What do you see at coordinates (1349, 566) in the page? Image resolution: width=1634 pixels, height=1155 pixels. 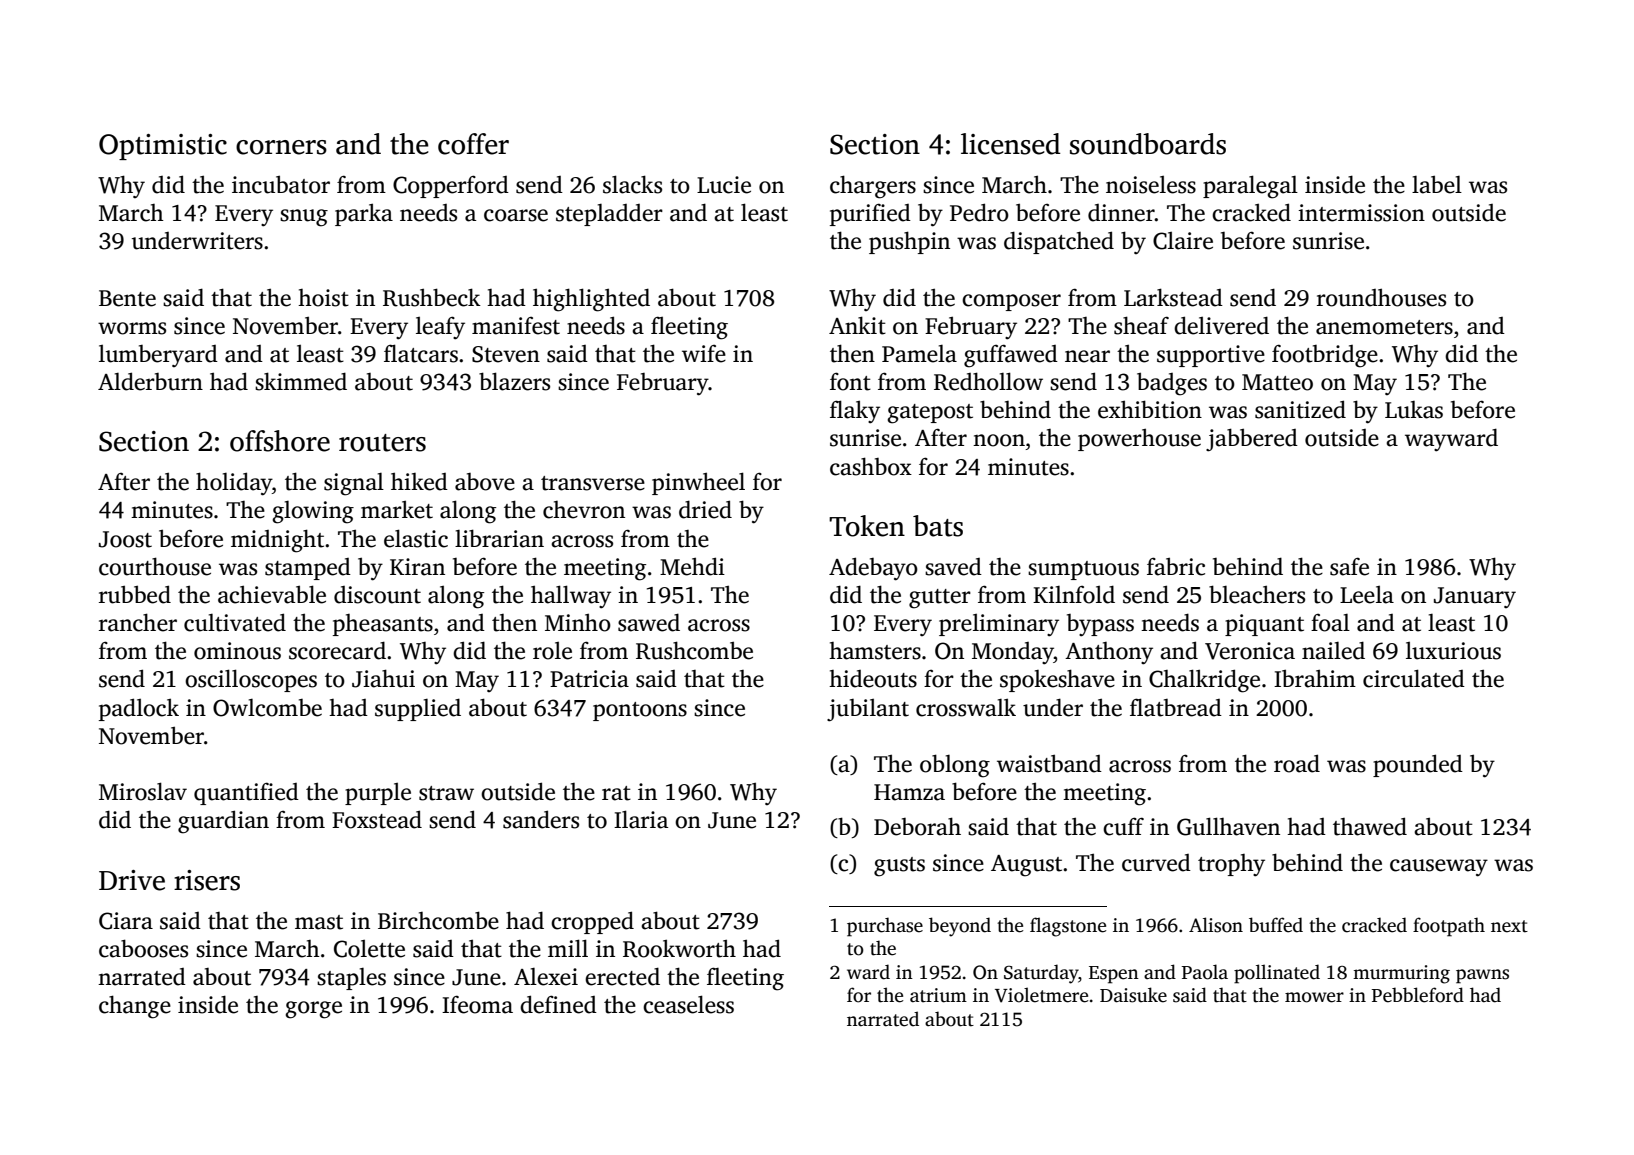 I see `safe` at bounding box center [1349, 566].
